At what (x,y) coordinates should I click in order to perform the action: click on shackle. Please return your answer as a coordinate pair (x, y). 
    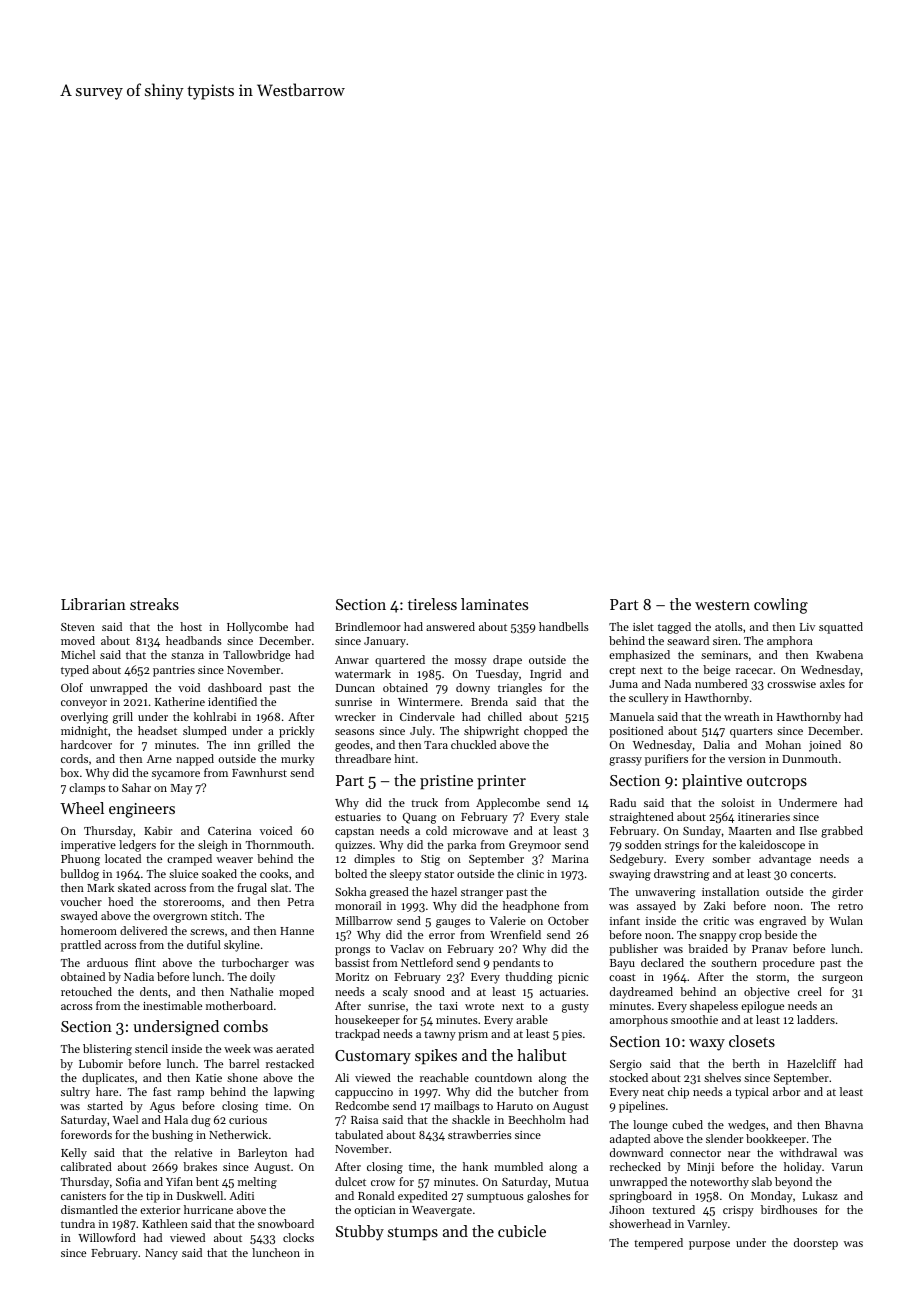
    Looking at the image, I should click on (471, 1119).
